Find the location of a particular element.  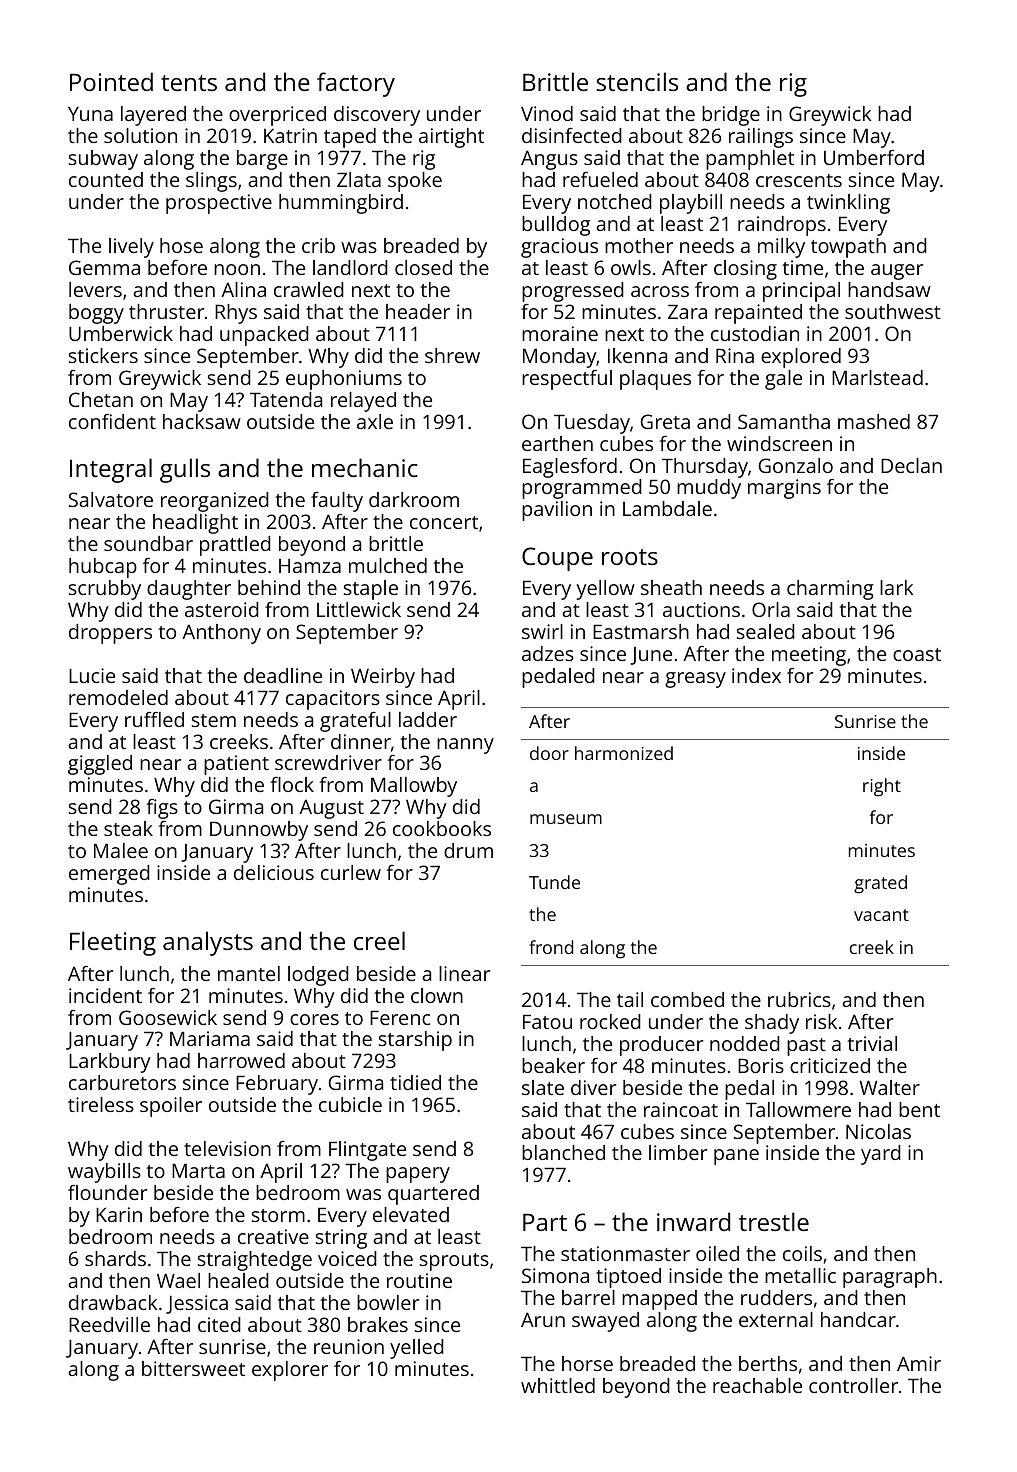

Tatenda is located at coordinates (286, 399).
